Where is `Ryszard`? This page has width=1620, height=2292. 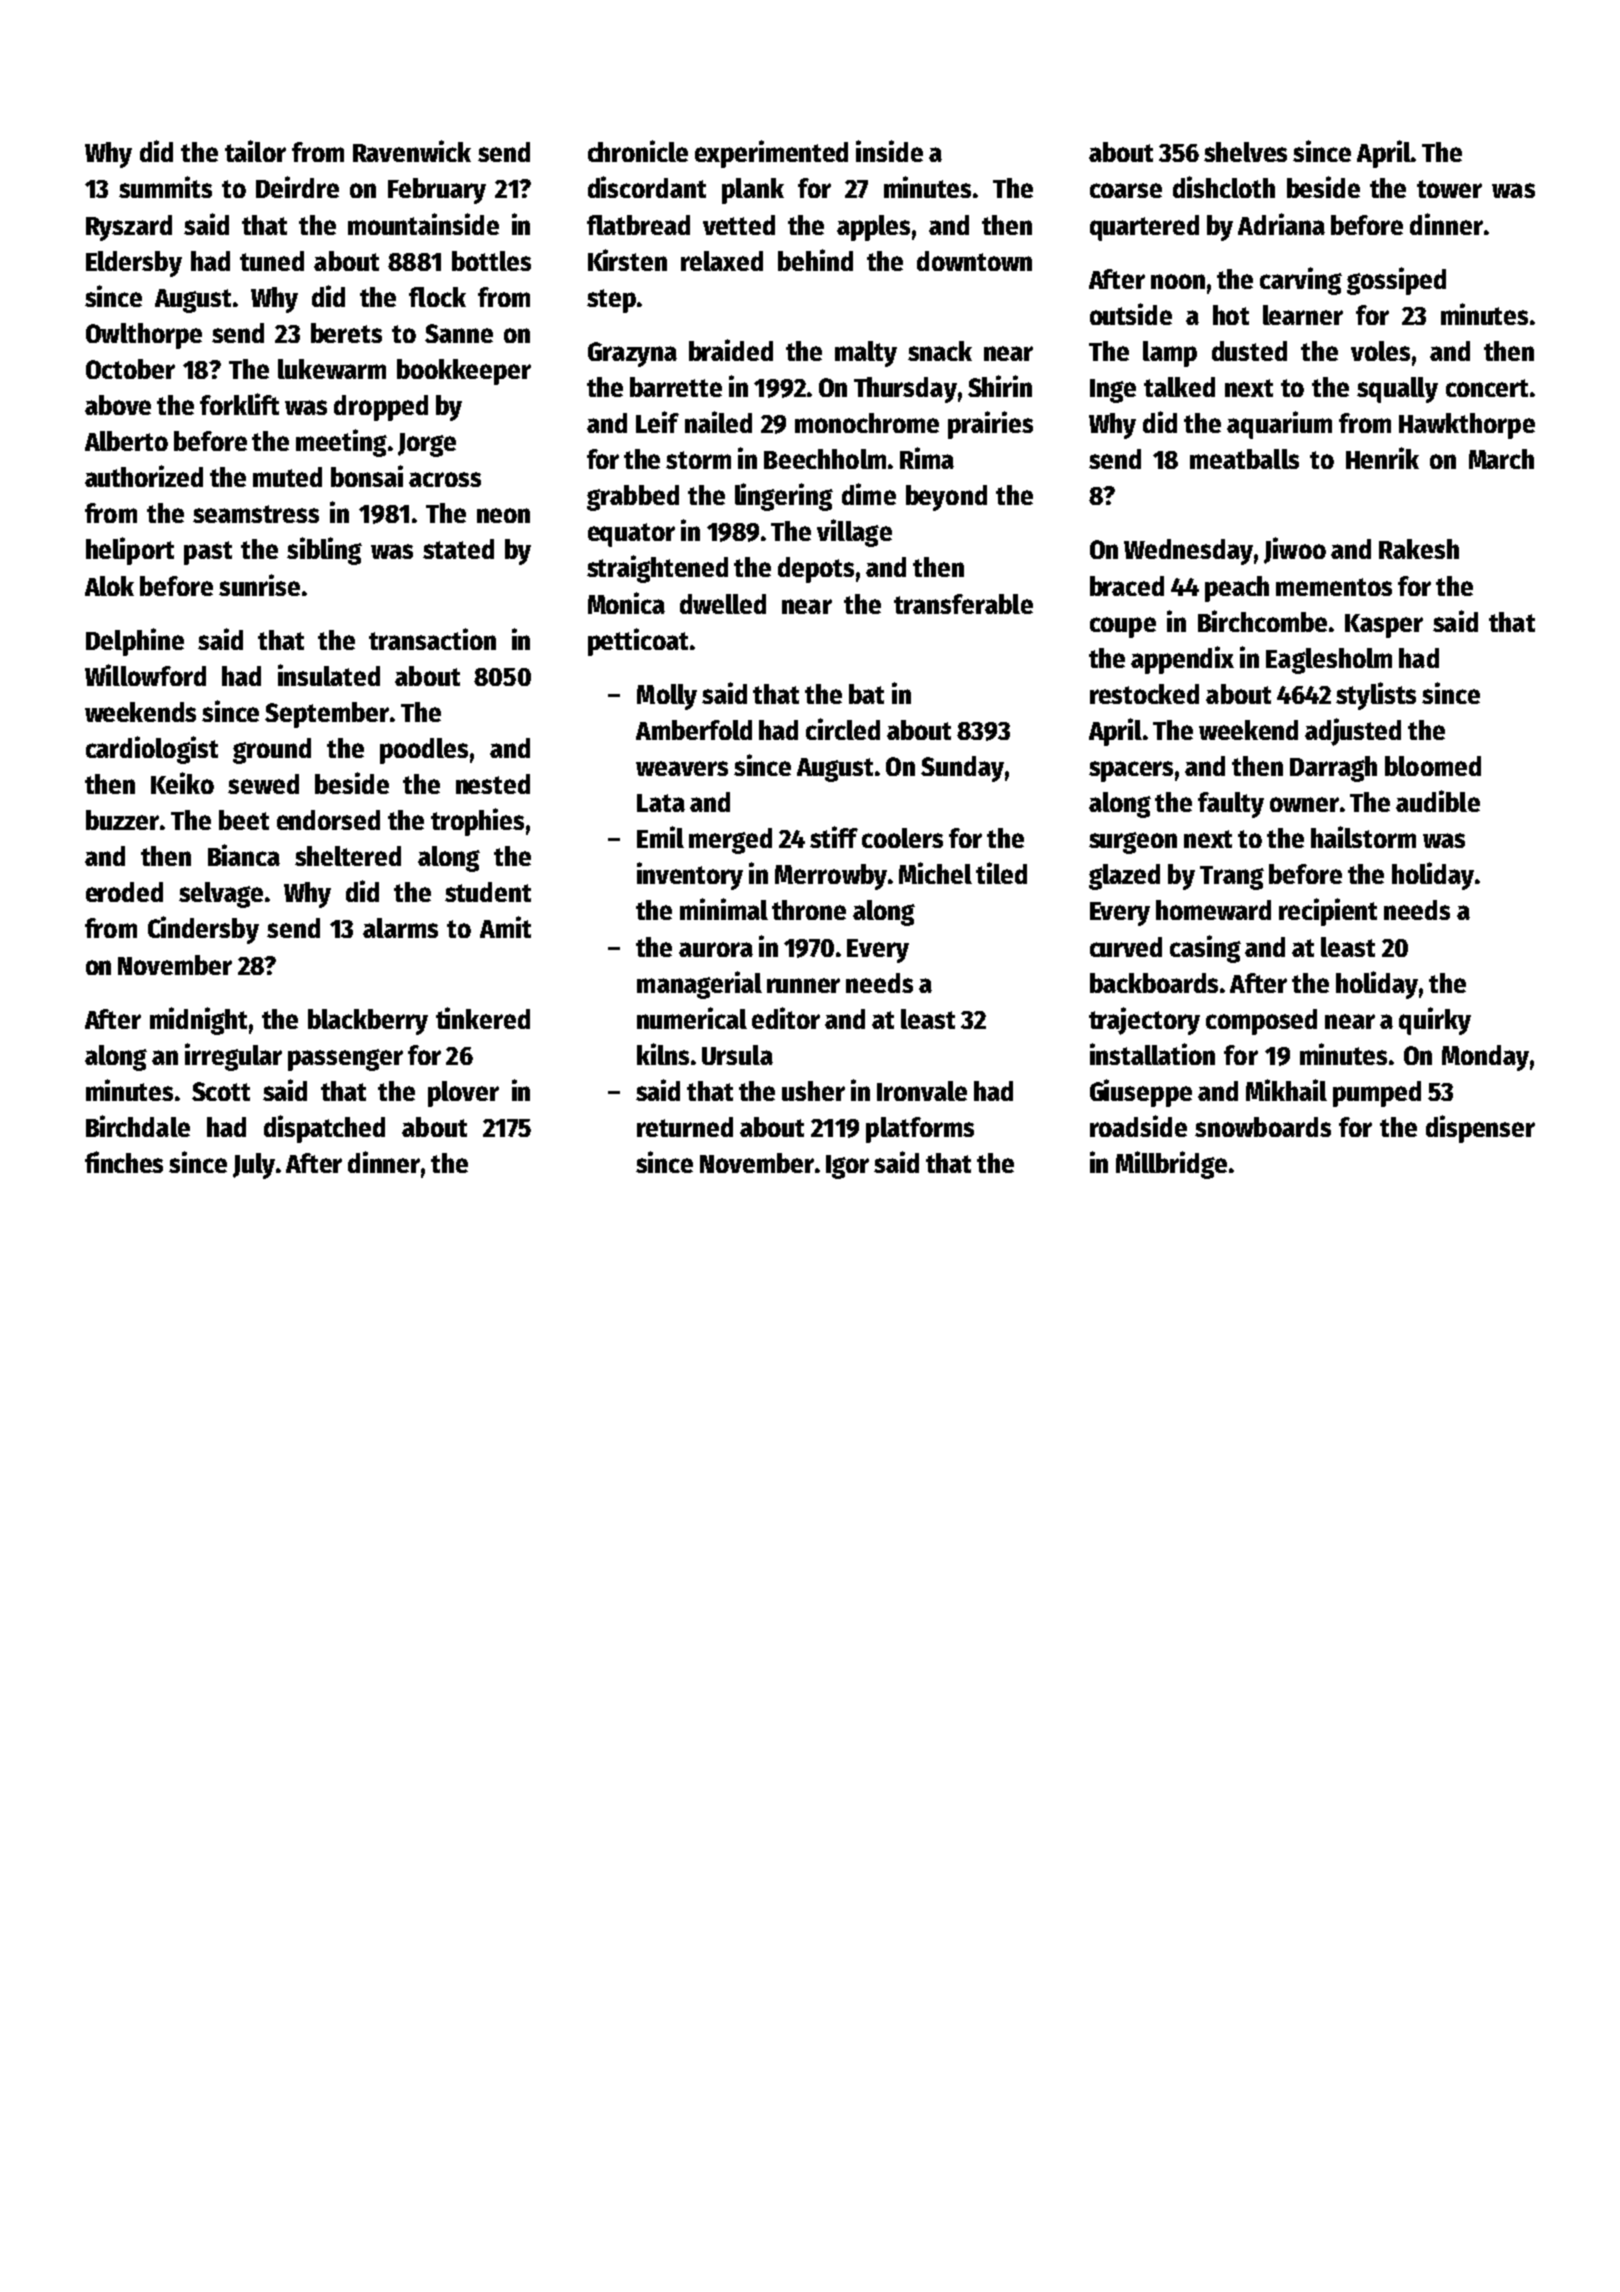
Ryszard is located at coordinates (129, 228).
